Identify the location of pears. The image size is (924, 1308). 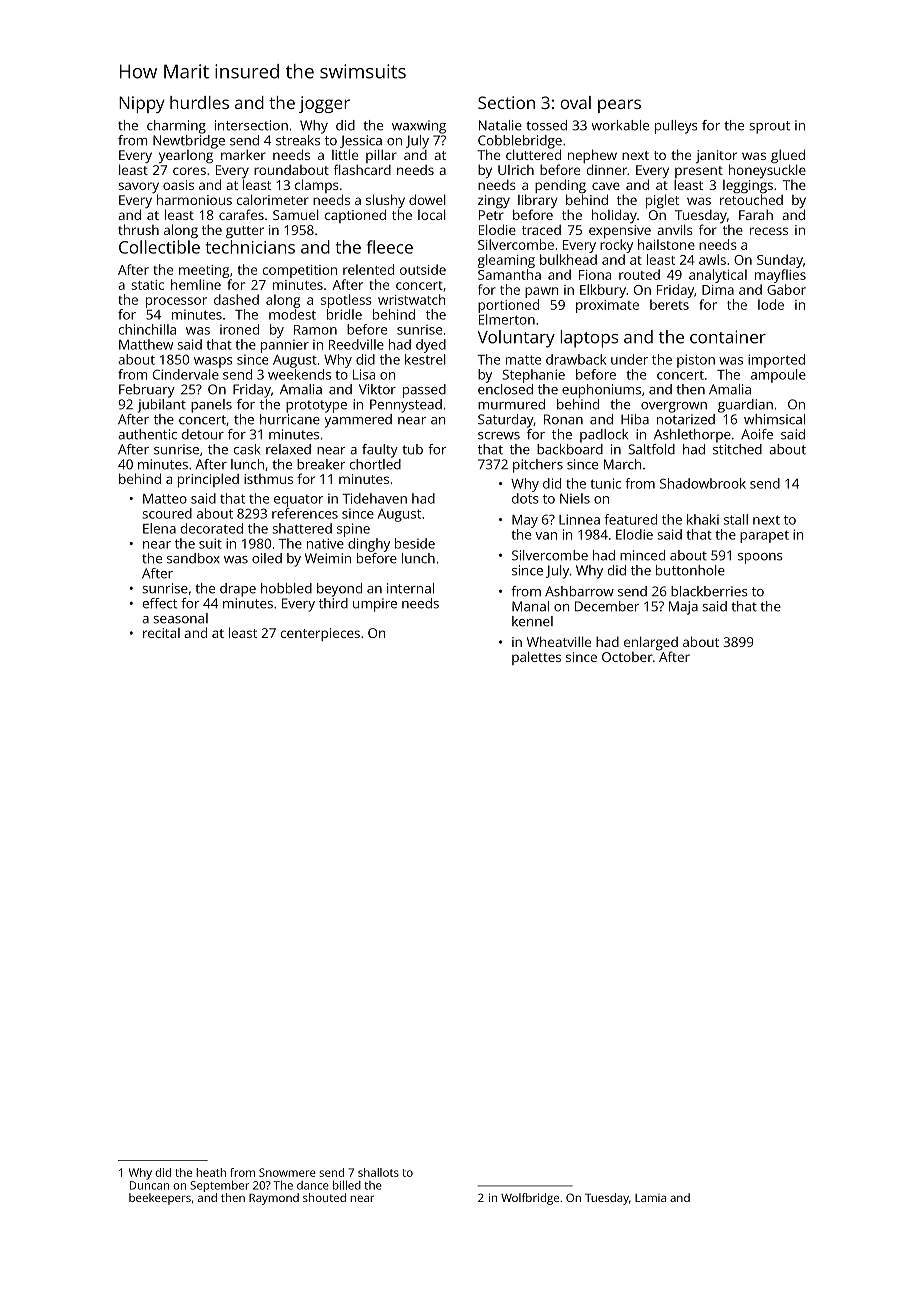
(619, 106).
